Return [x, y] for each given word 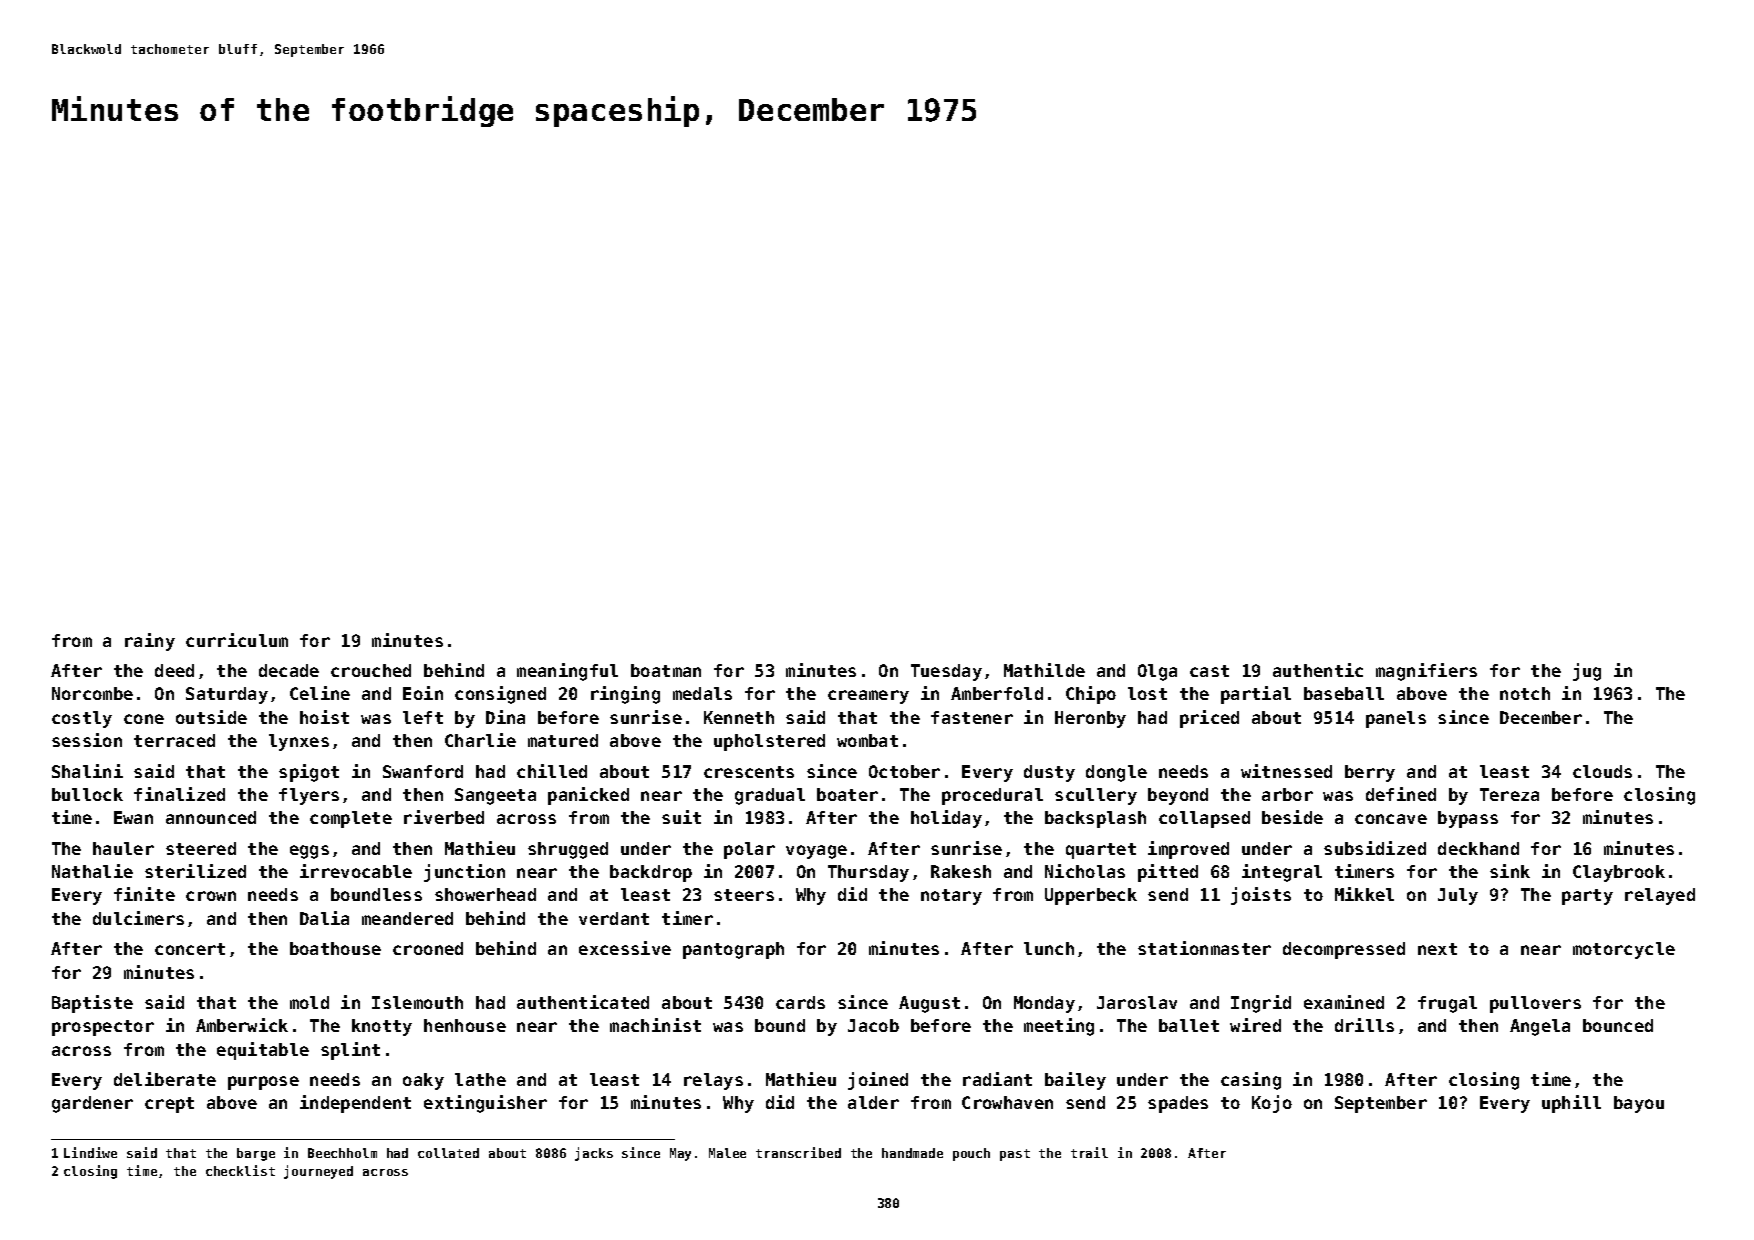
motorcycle [1624, 950]
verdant [614, 918]
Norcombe [92, 693]
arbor [1287, 794]
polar [749, 850]
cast [1209, 671]
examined [1344, 1002]
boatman [666, 670]
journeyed [318, 1172]
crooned [428, 948]
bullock [87, 794]
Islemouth [417, 1002]
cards [800, 1002]
